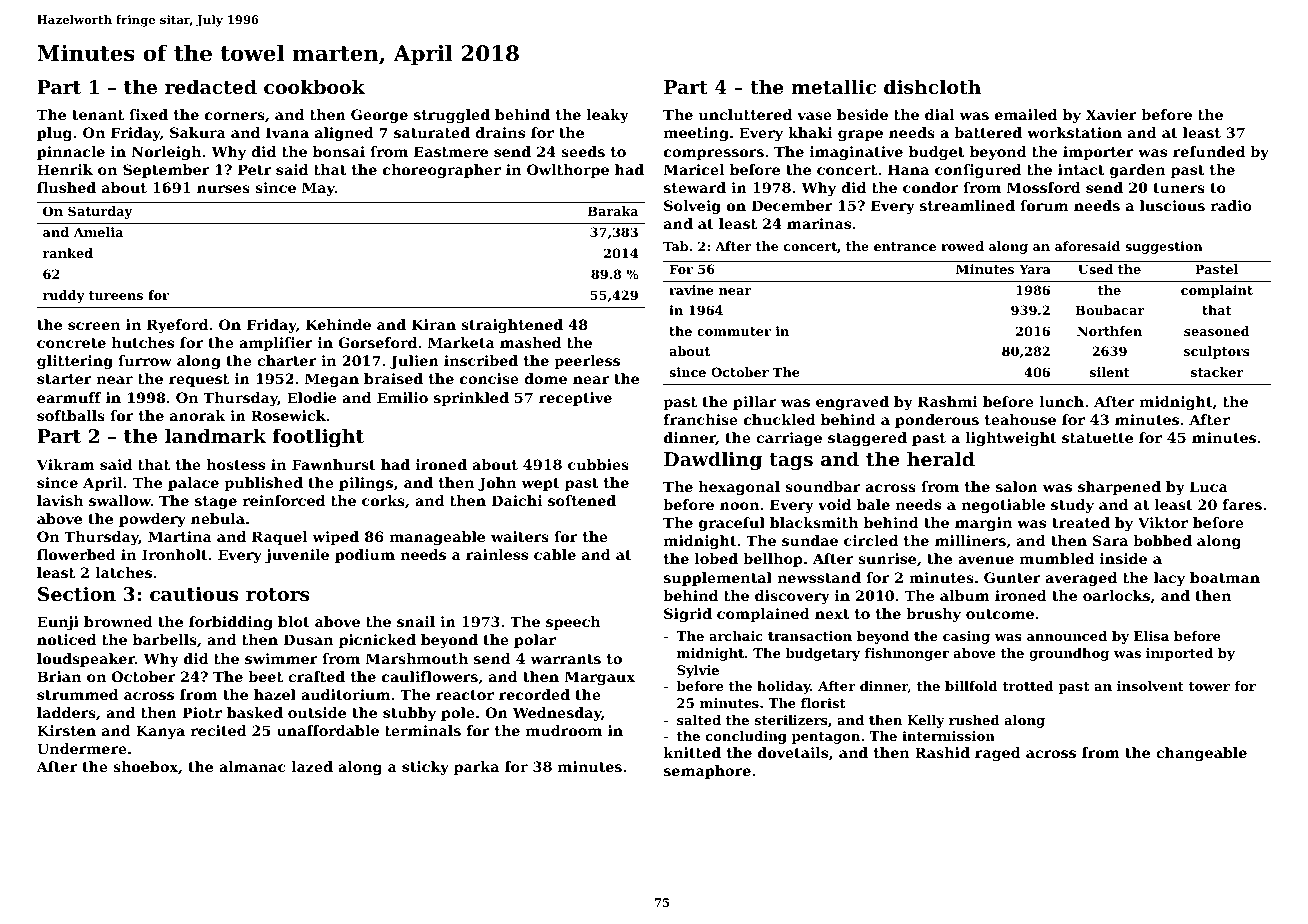  I want to click on Rashid, so click(942, 752).
